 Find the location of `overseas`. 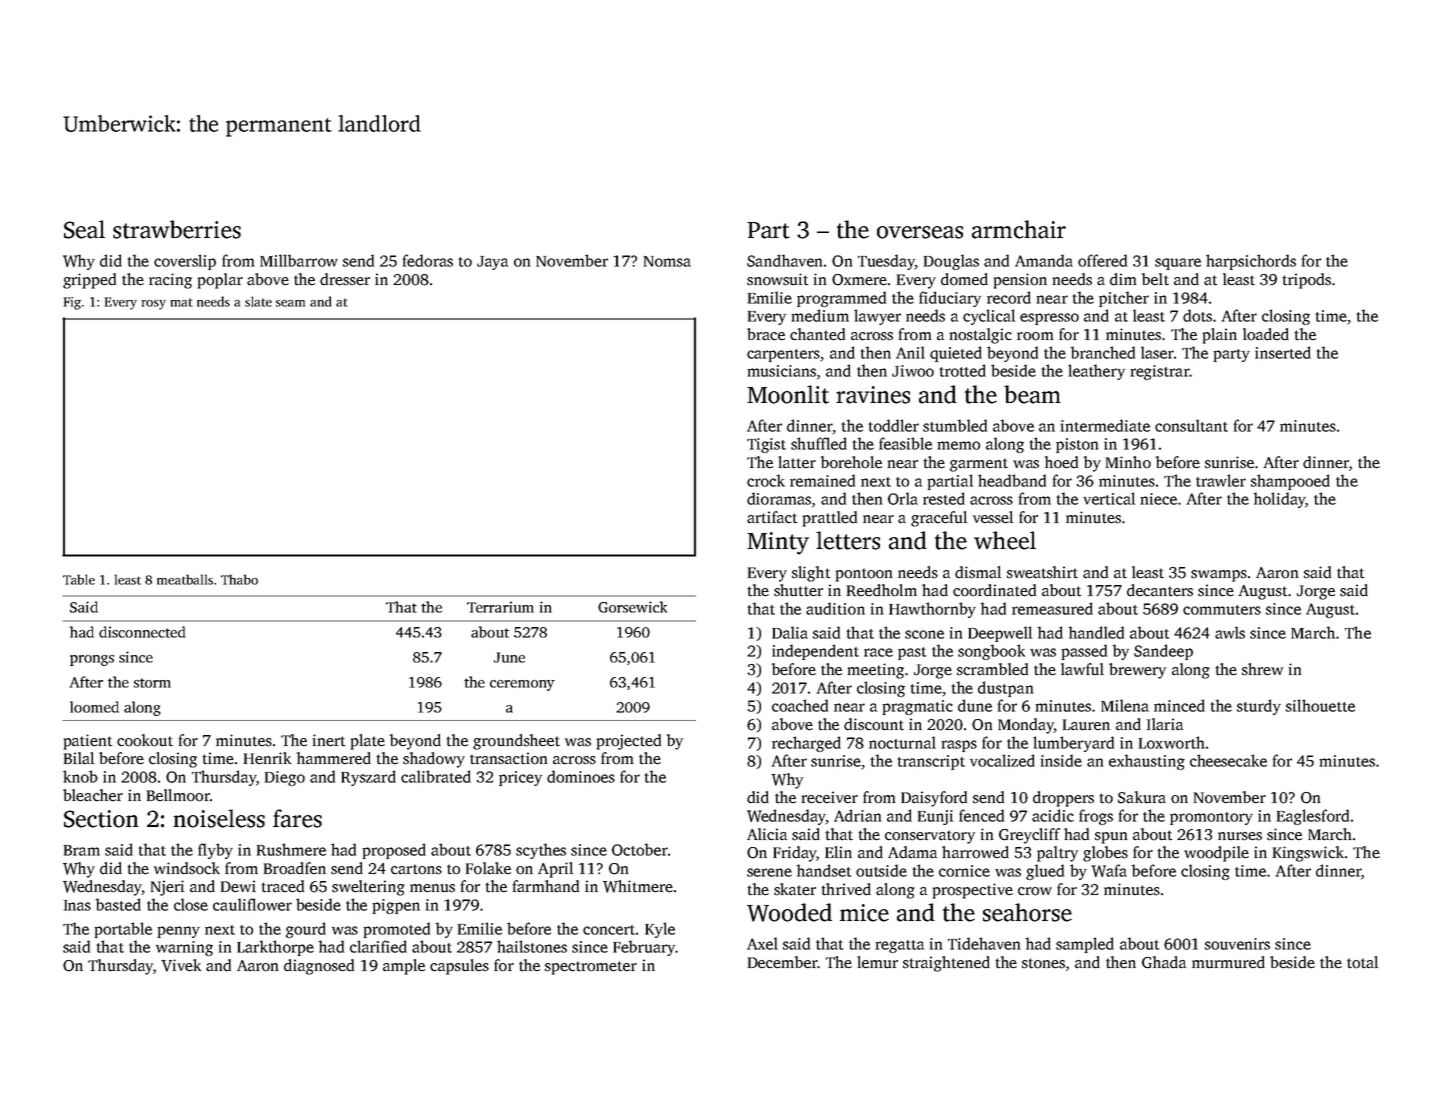

overseas is located at coordinates (920, 232).
